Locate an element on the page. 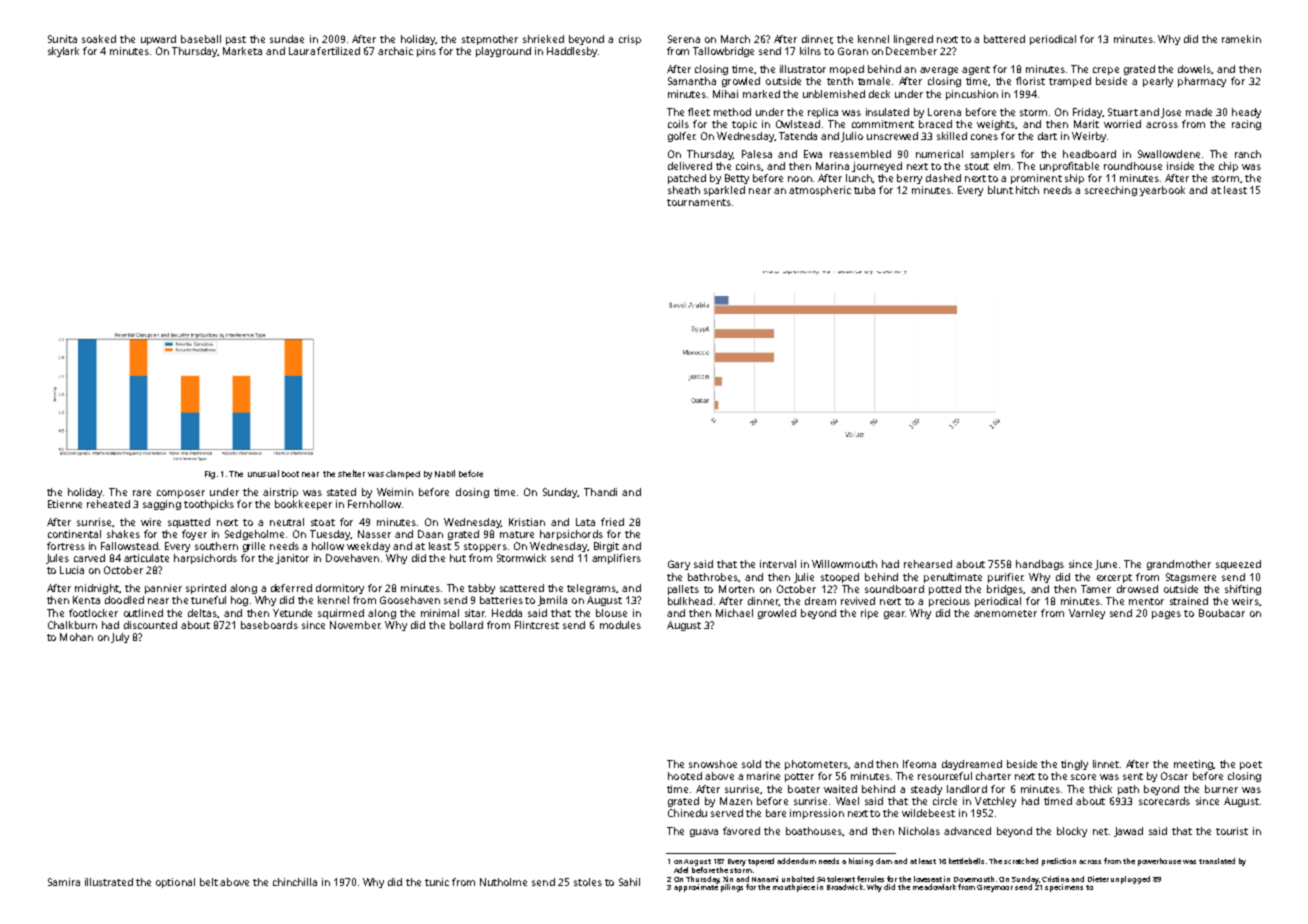 The height and width of the page is (924, 1308). optional is located at coordinates (175, 883).
